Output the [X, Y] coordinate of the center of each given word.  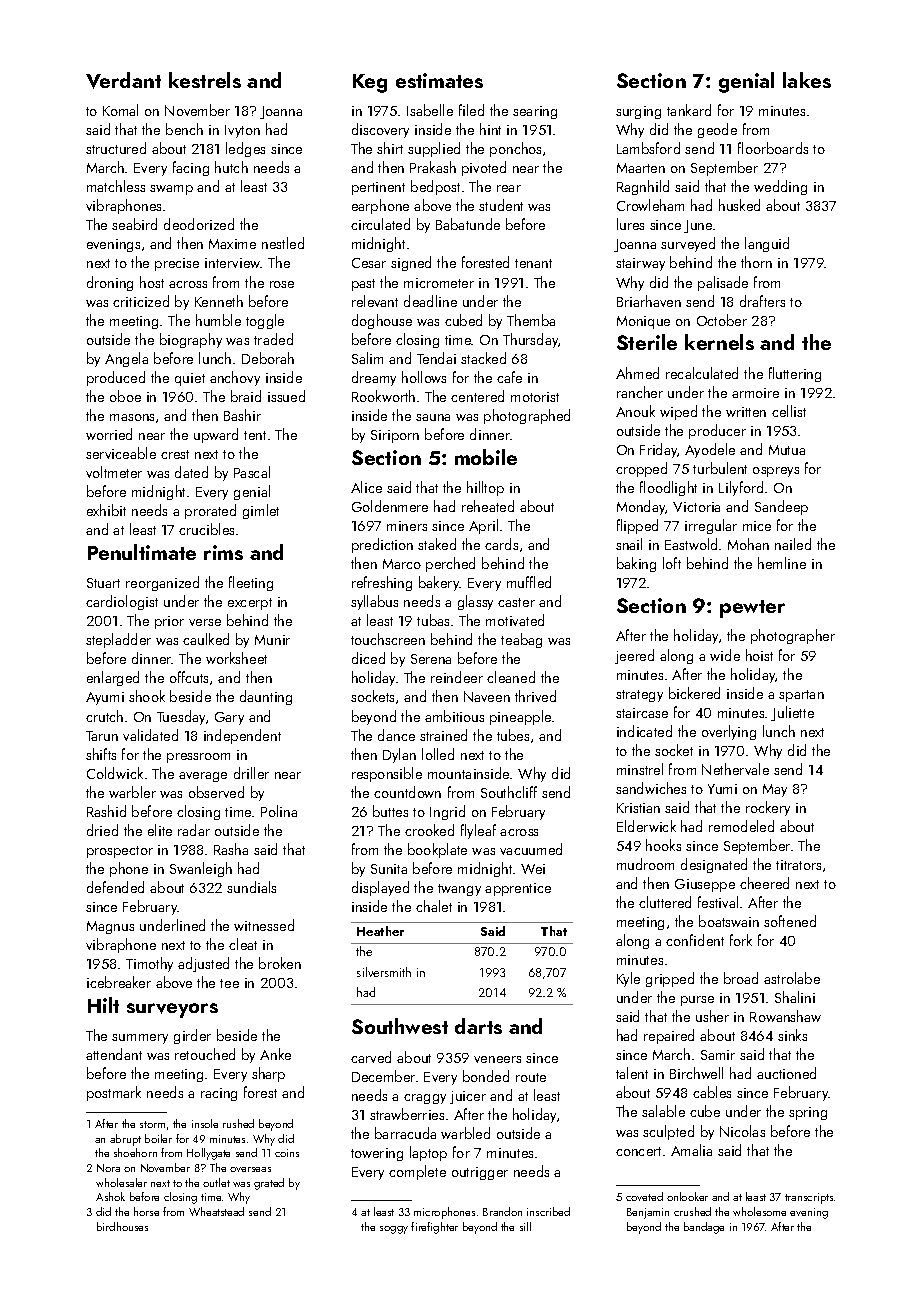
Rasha [231, 849]
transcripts [809, 1198]
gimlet [261, 511]
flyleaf [478, 831]
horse [146, 1211]
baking [636, 564]
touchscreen [388, 639]
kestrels [205, 80]
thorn [756, 262]
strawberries [407, 1114]
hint [490, 129]
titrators [798, 865]
